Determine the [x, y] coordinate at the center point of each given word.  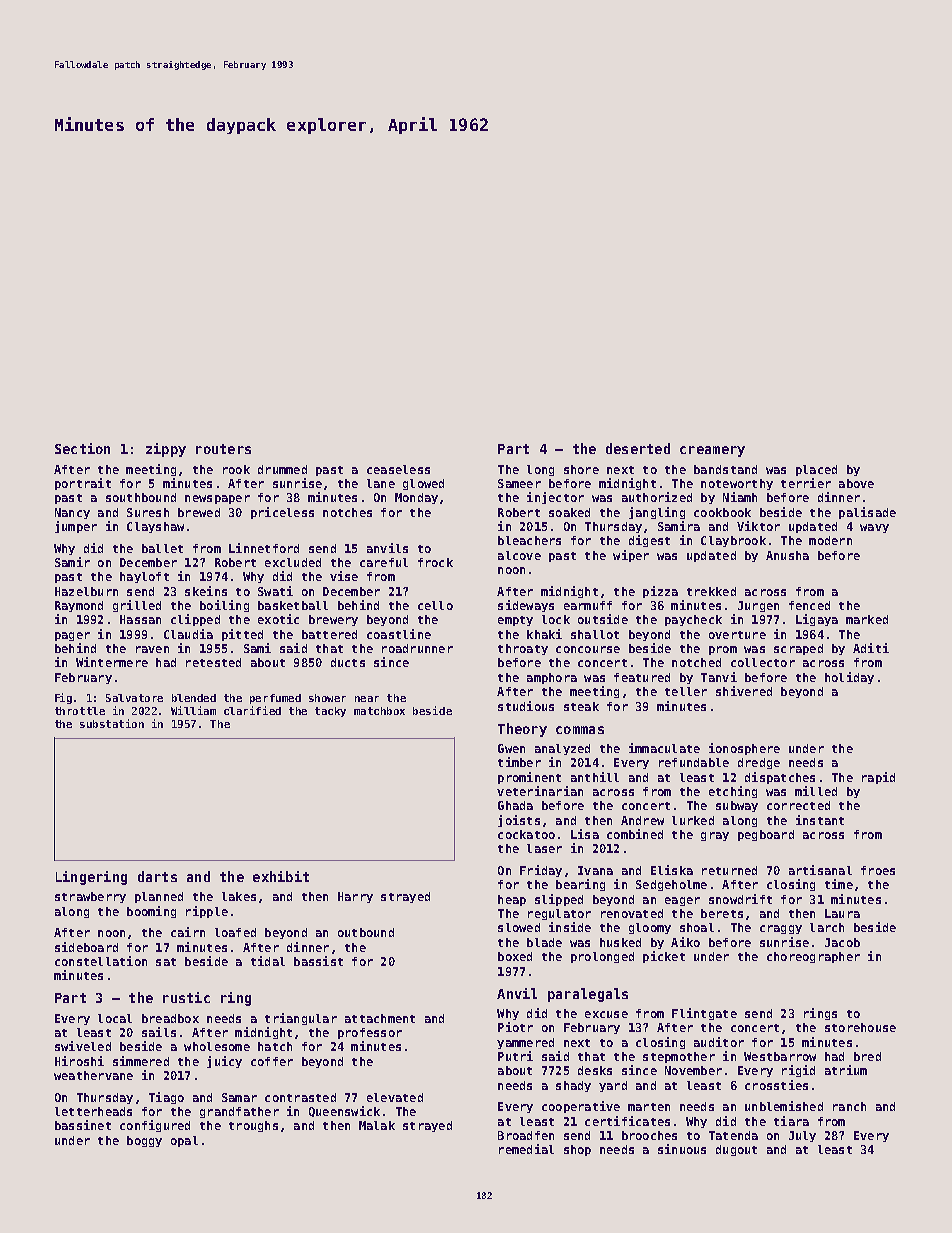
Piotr [515, 1027]
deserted [638, 448]
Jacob [842, 942]
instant [820, 820]
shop [577, 1150]
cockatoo [526, 834]
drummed [282, 469]
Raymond [79, 606]
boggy [144, 1141]
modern [830, 540]
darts [157, 876]
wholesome [217, 1046]
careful [384, 562]
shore [581, 469]
